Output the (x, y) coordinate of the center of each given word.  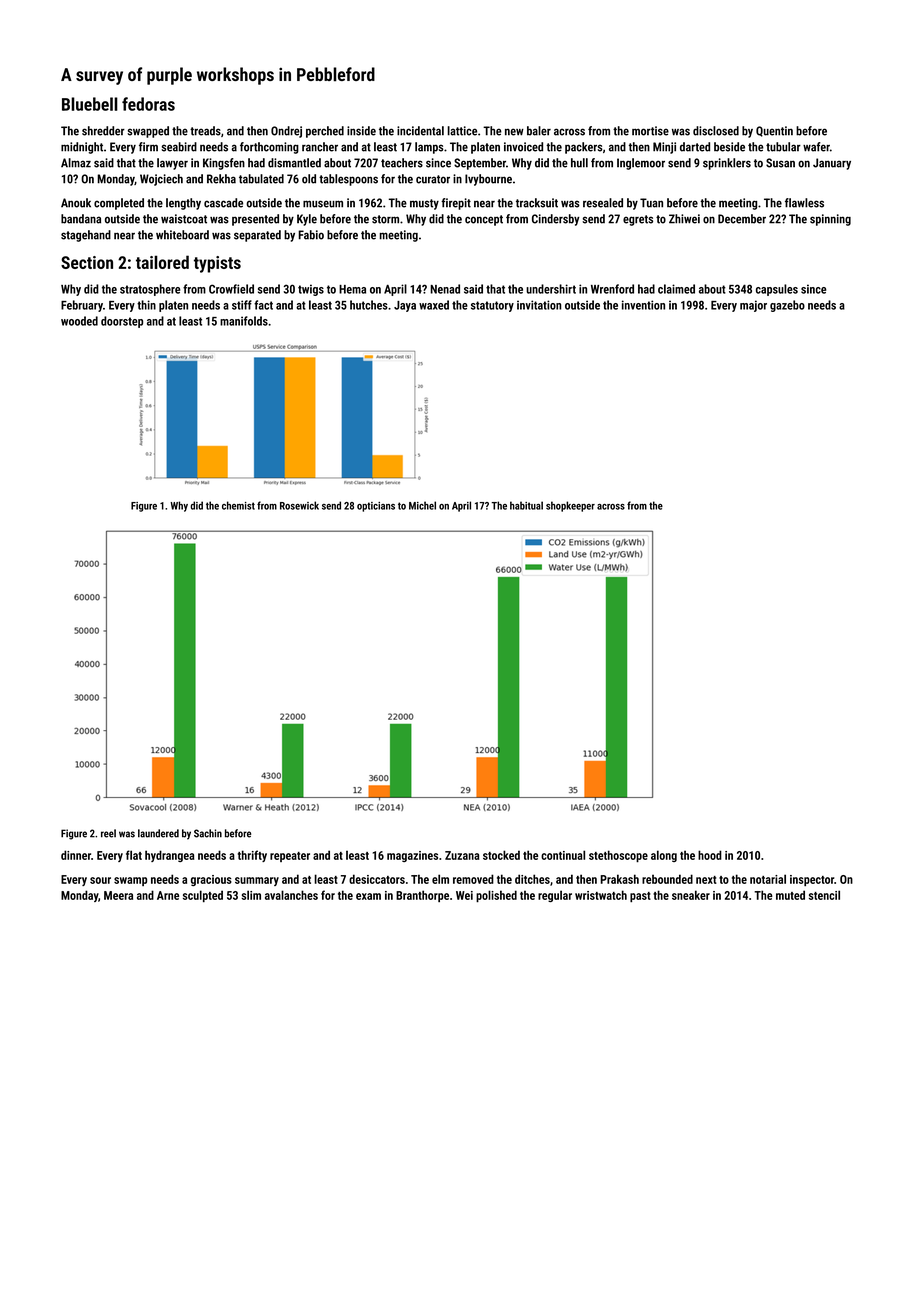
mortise (650, 131)
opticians (376, 507)
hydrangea (169, 856)
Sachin (208, 833)
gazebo (787, 306)
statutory (492, 306)
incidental (420, 131)
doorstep (122, 322)
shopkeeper (570, 506)
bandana (81, 219)
